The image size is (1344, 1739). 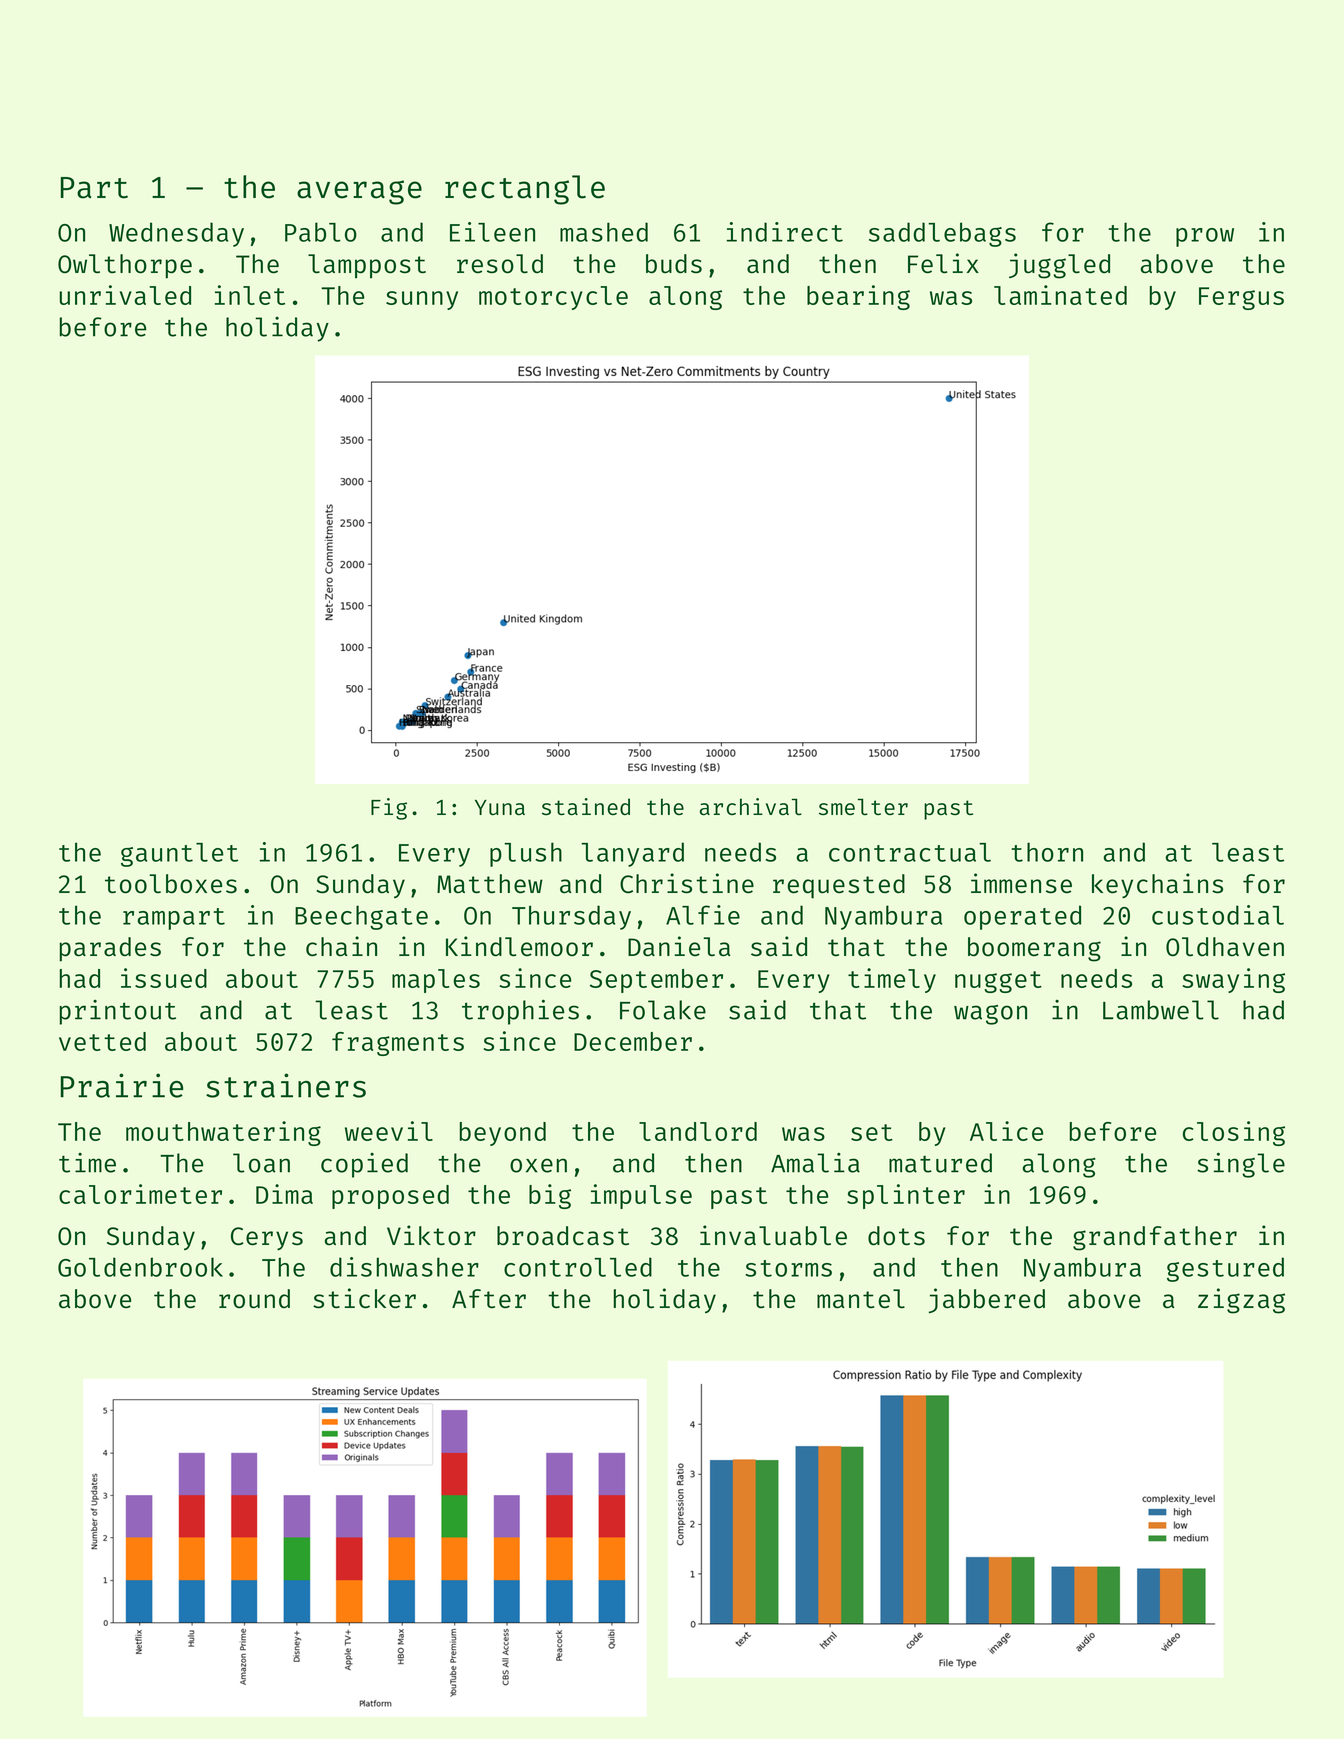 What do you see at coordinates (1047, 852) in the screenshot?
I see `thorn` at bounding box center [1047, 852].
